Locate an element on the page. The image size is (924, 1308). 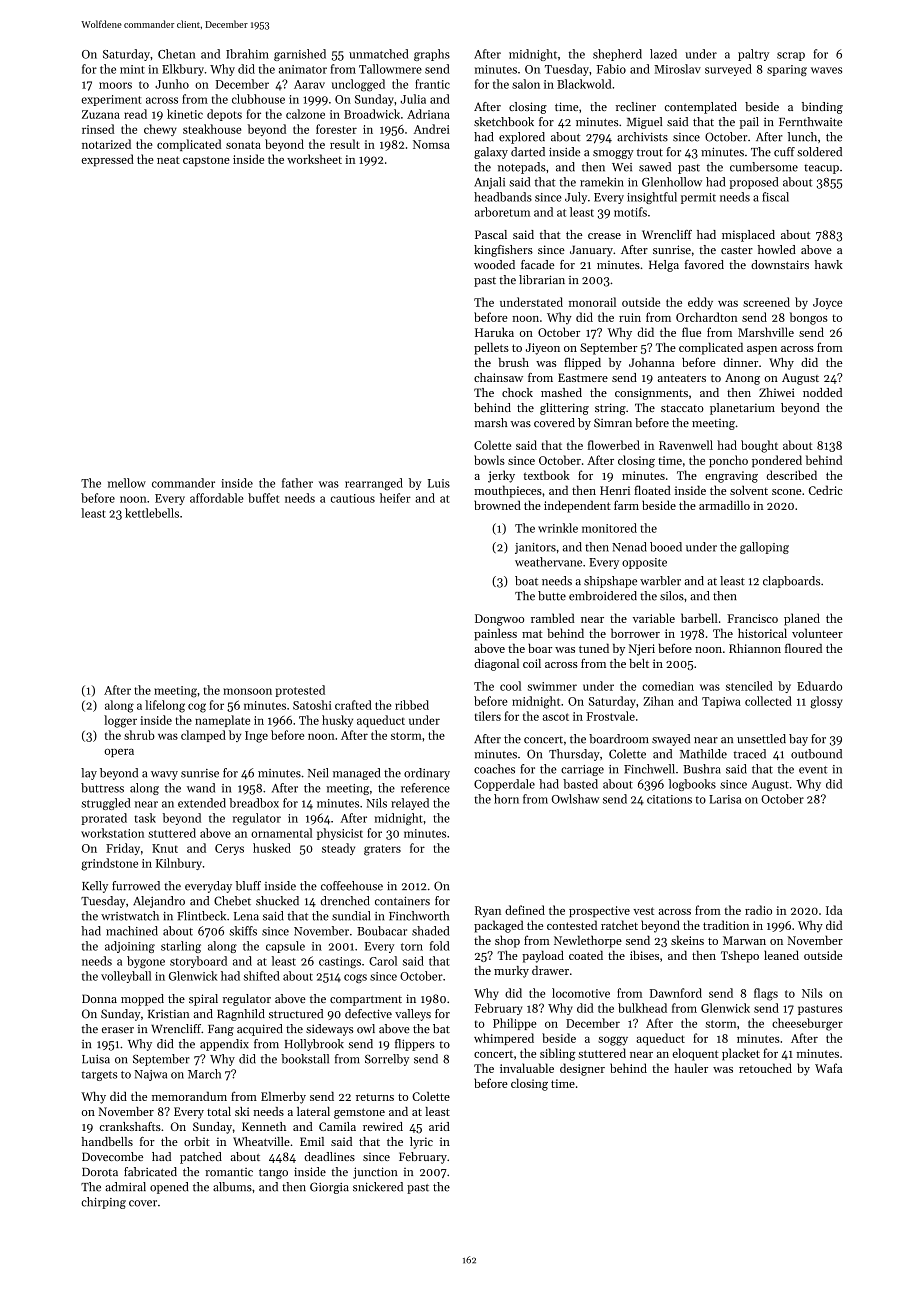
appendix is located at coordinates (224, 1045).
